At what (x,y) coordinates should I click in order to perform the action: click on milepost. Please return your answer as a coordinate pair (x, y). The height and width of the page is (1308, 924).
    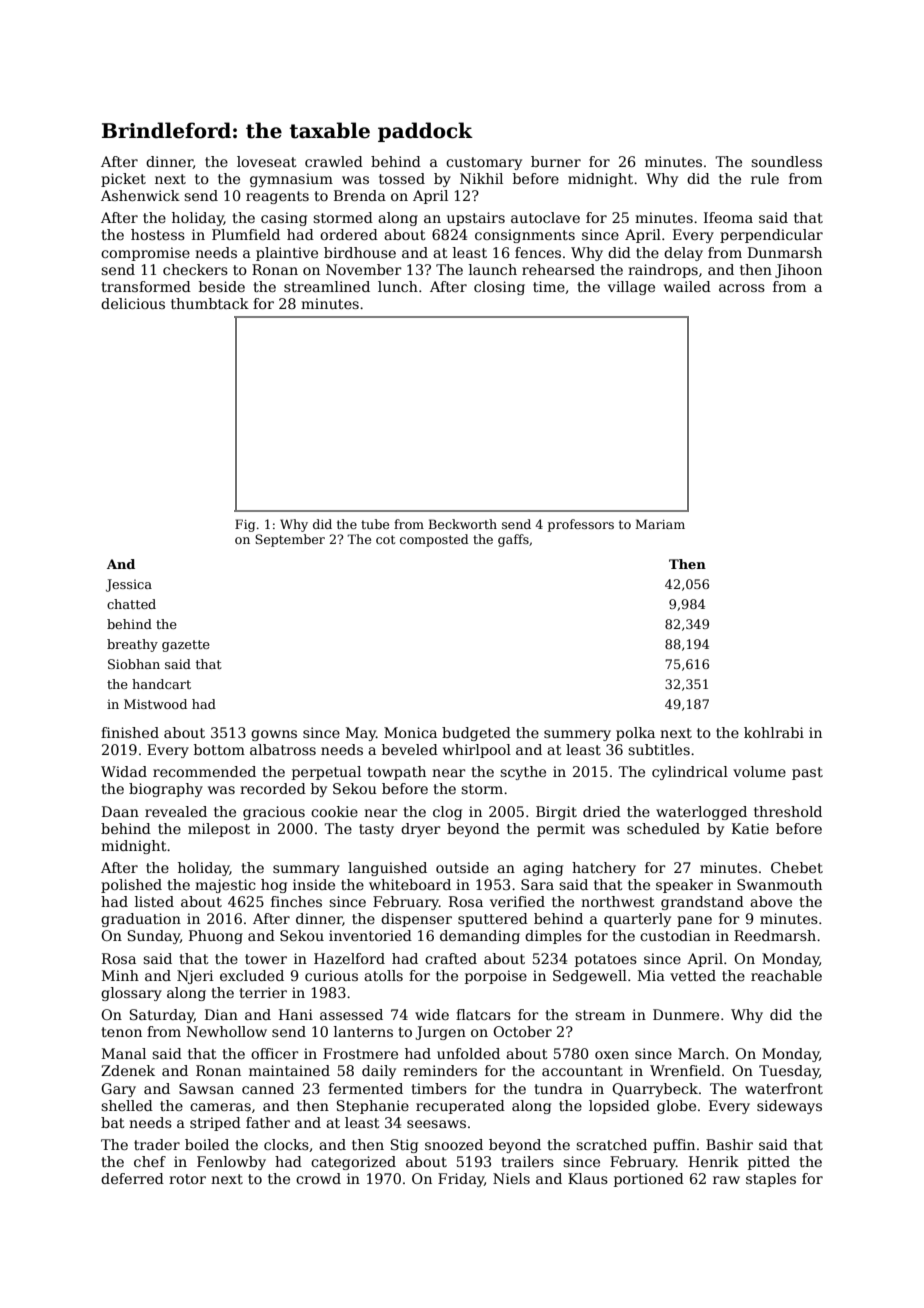
    Looking at the image, I should click on (219, 830).
